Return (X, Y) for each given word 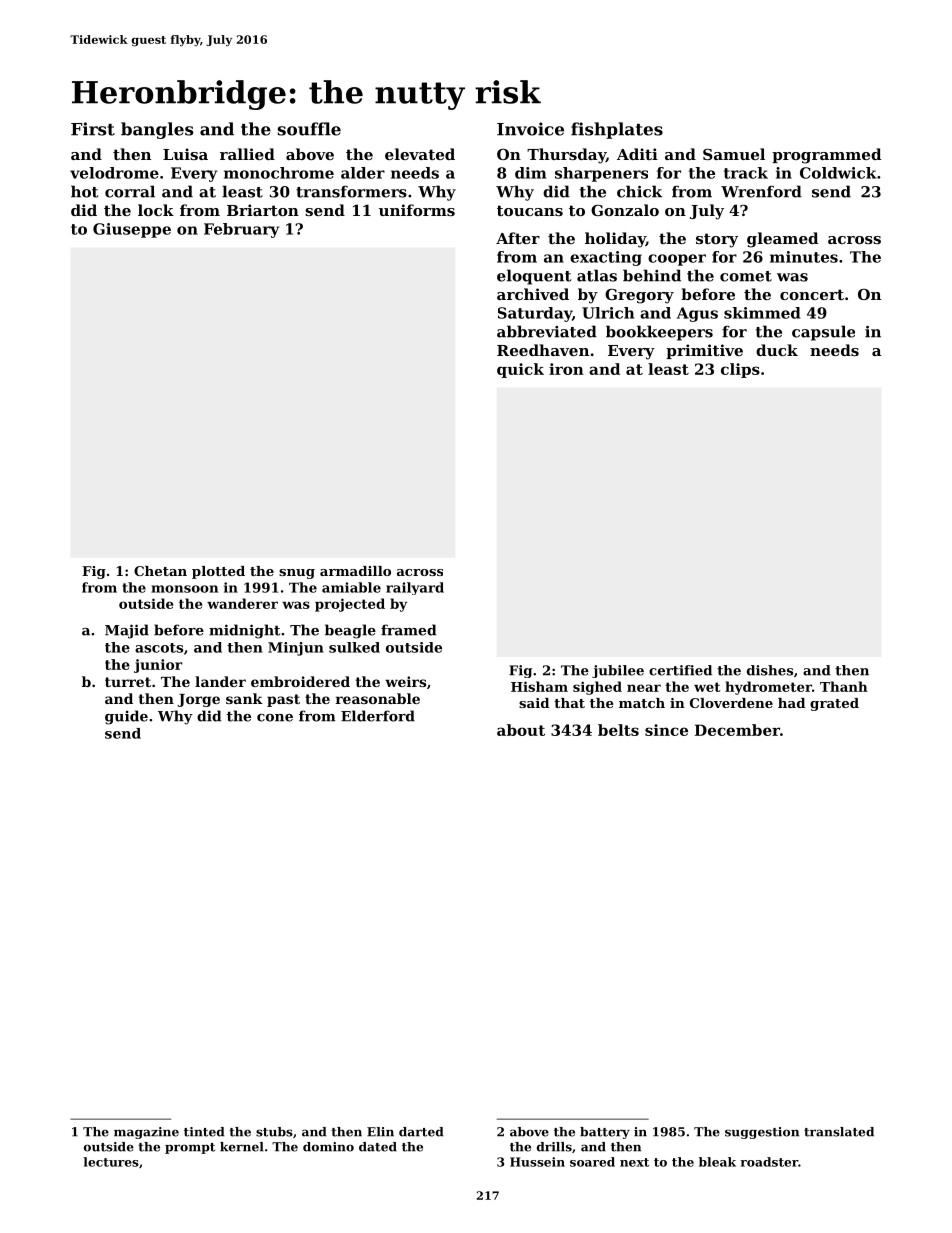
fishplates (617, 130)
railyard (415, 588)
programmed (826, 156)
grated (834, 704)
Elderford (378, 716)
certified (680, 670)
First (93, 129)
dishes (770, 670)
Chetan (160, 571)
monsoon (184, 589)
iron (566, 369)
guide (126, 717)
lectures (111, 1162)
